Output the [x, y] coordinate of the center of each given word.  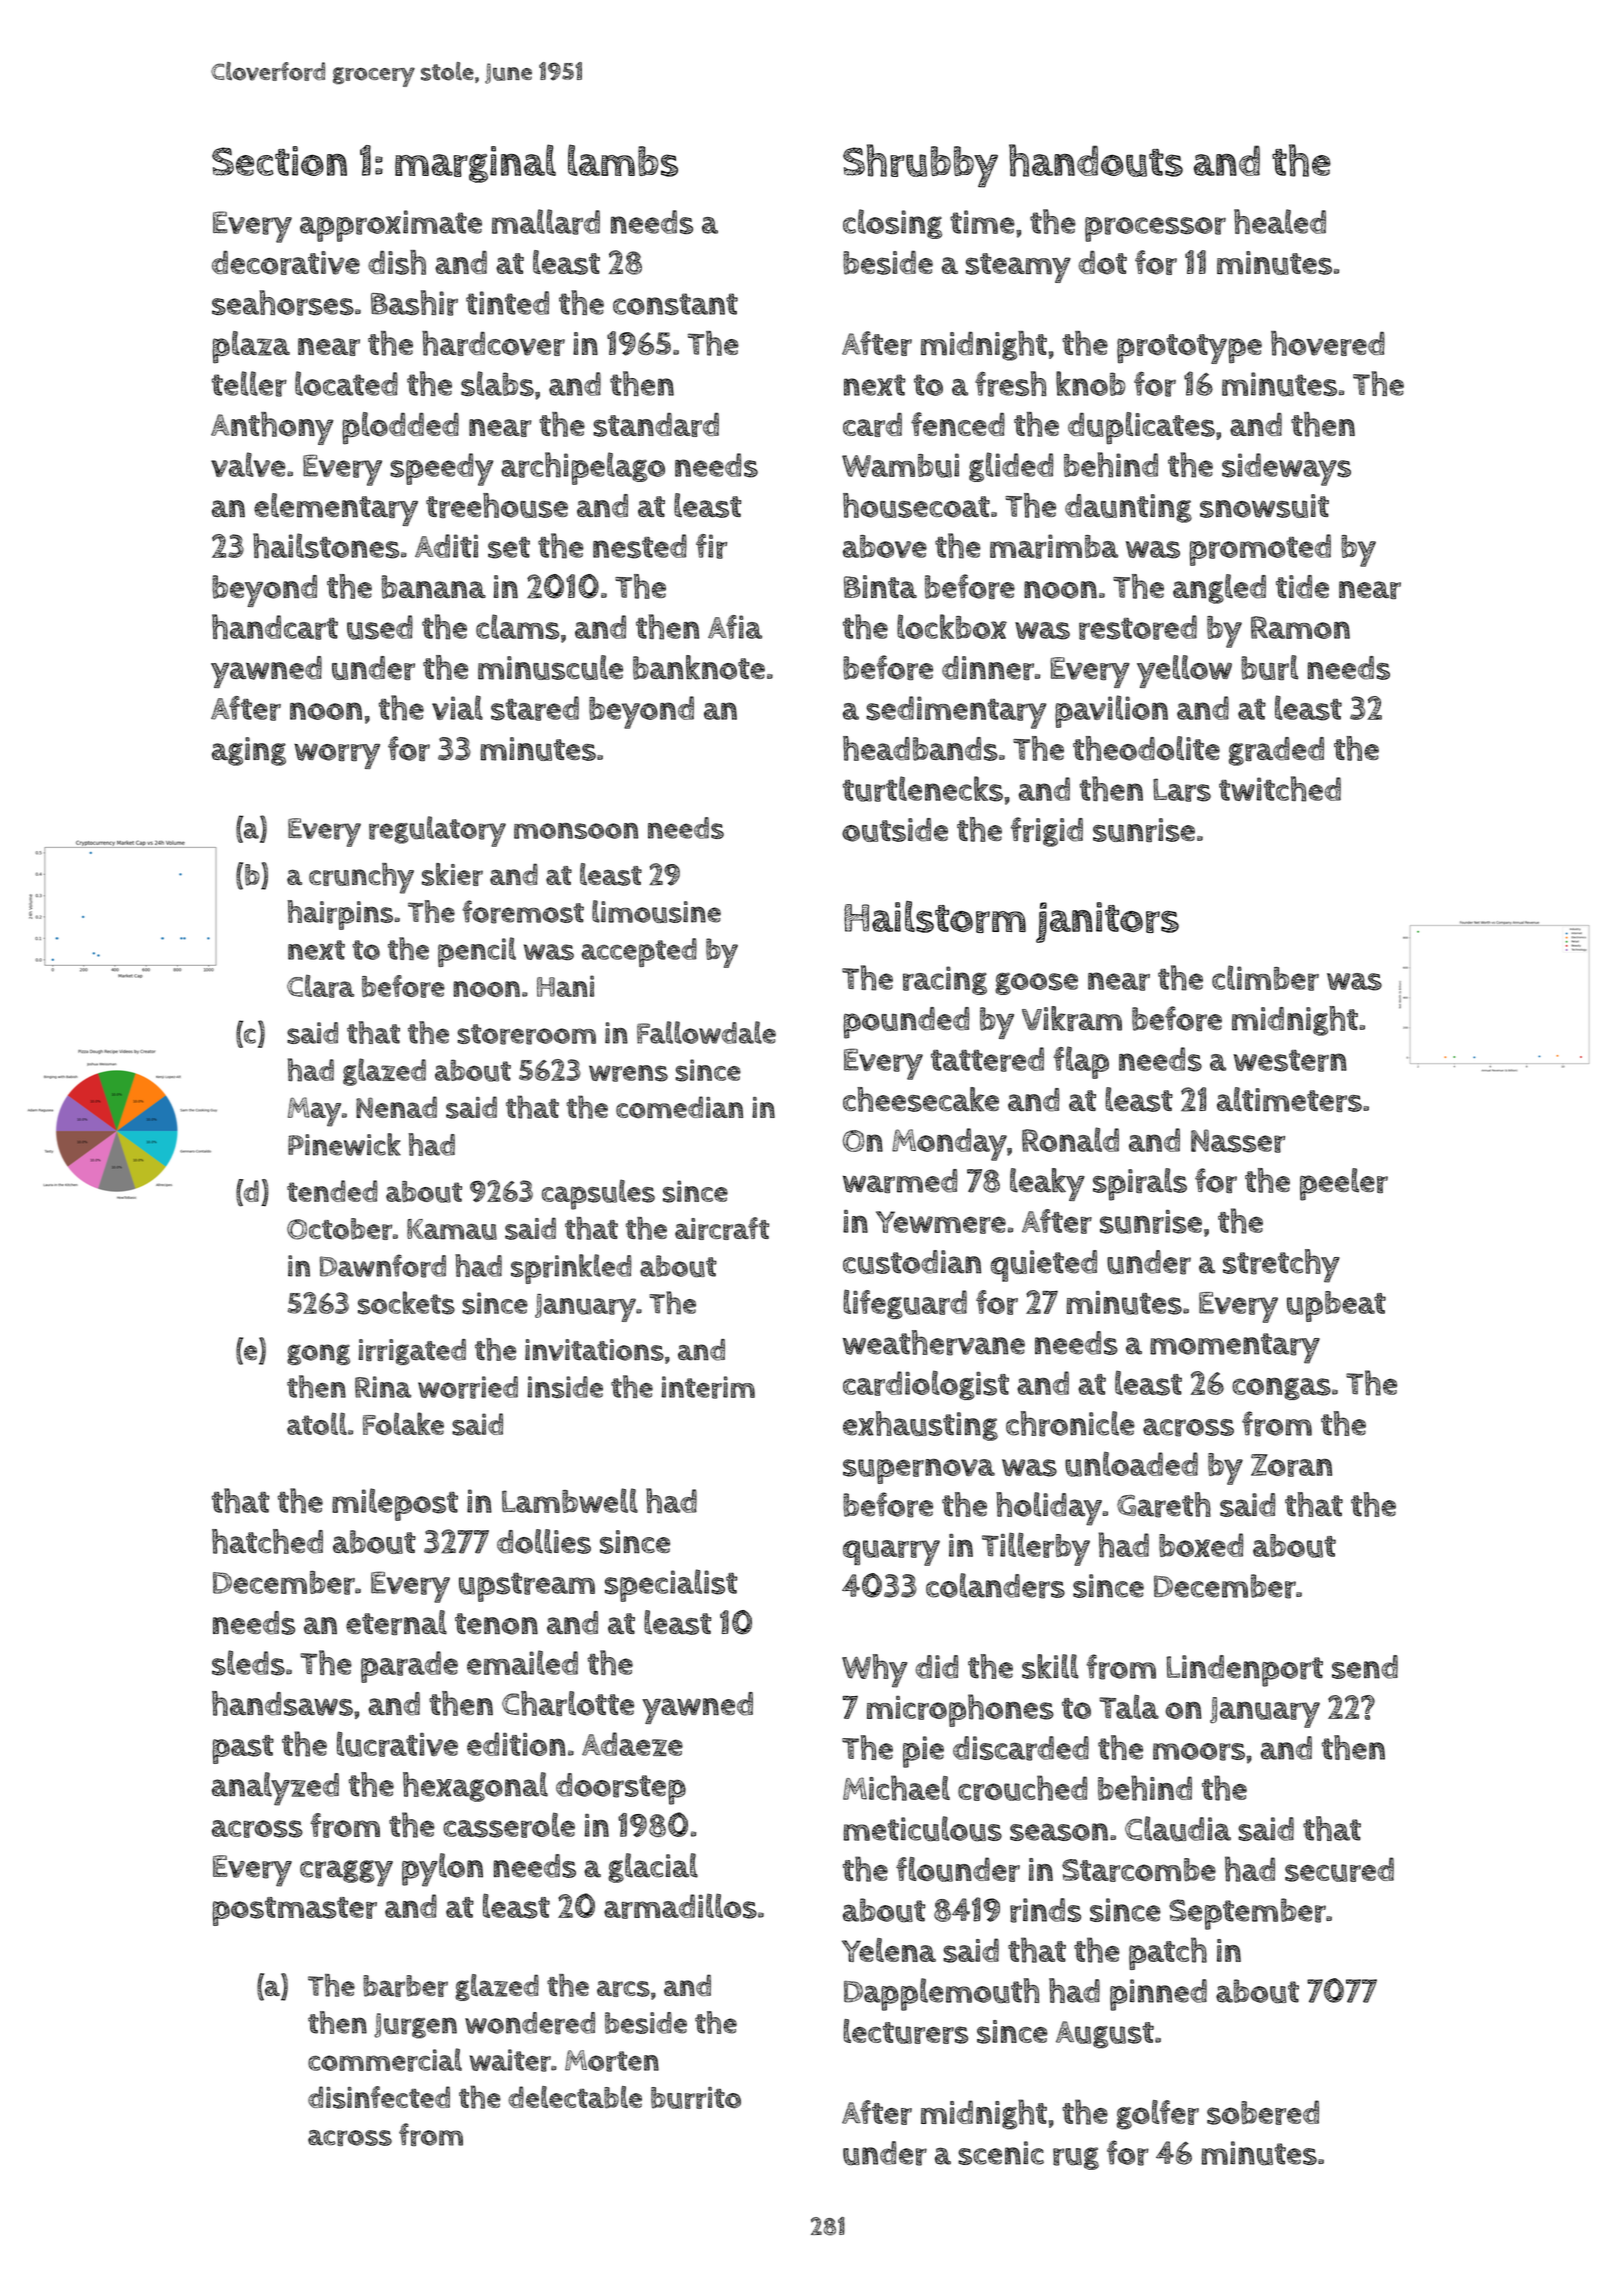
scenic [1001, 2153]
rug [1076, 2158]
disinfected [379, 2097]
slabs [497, 383]
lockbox [952, 626]
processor [1155, 229]
